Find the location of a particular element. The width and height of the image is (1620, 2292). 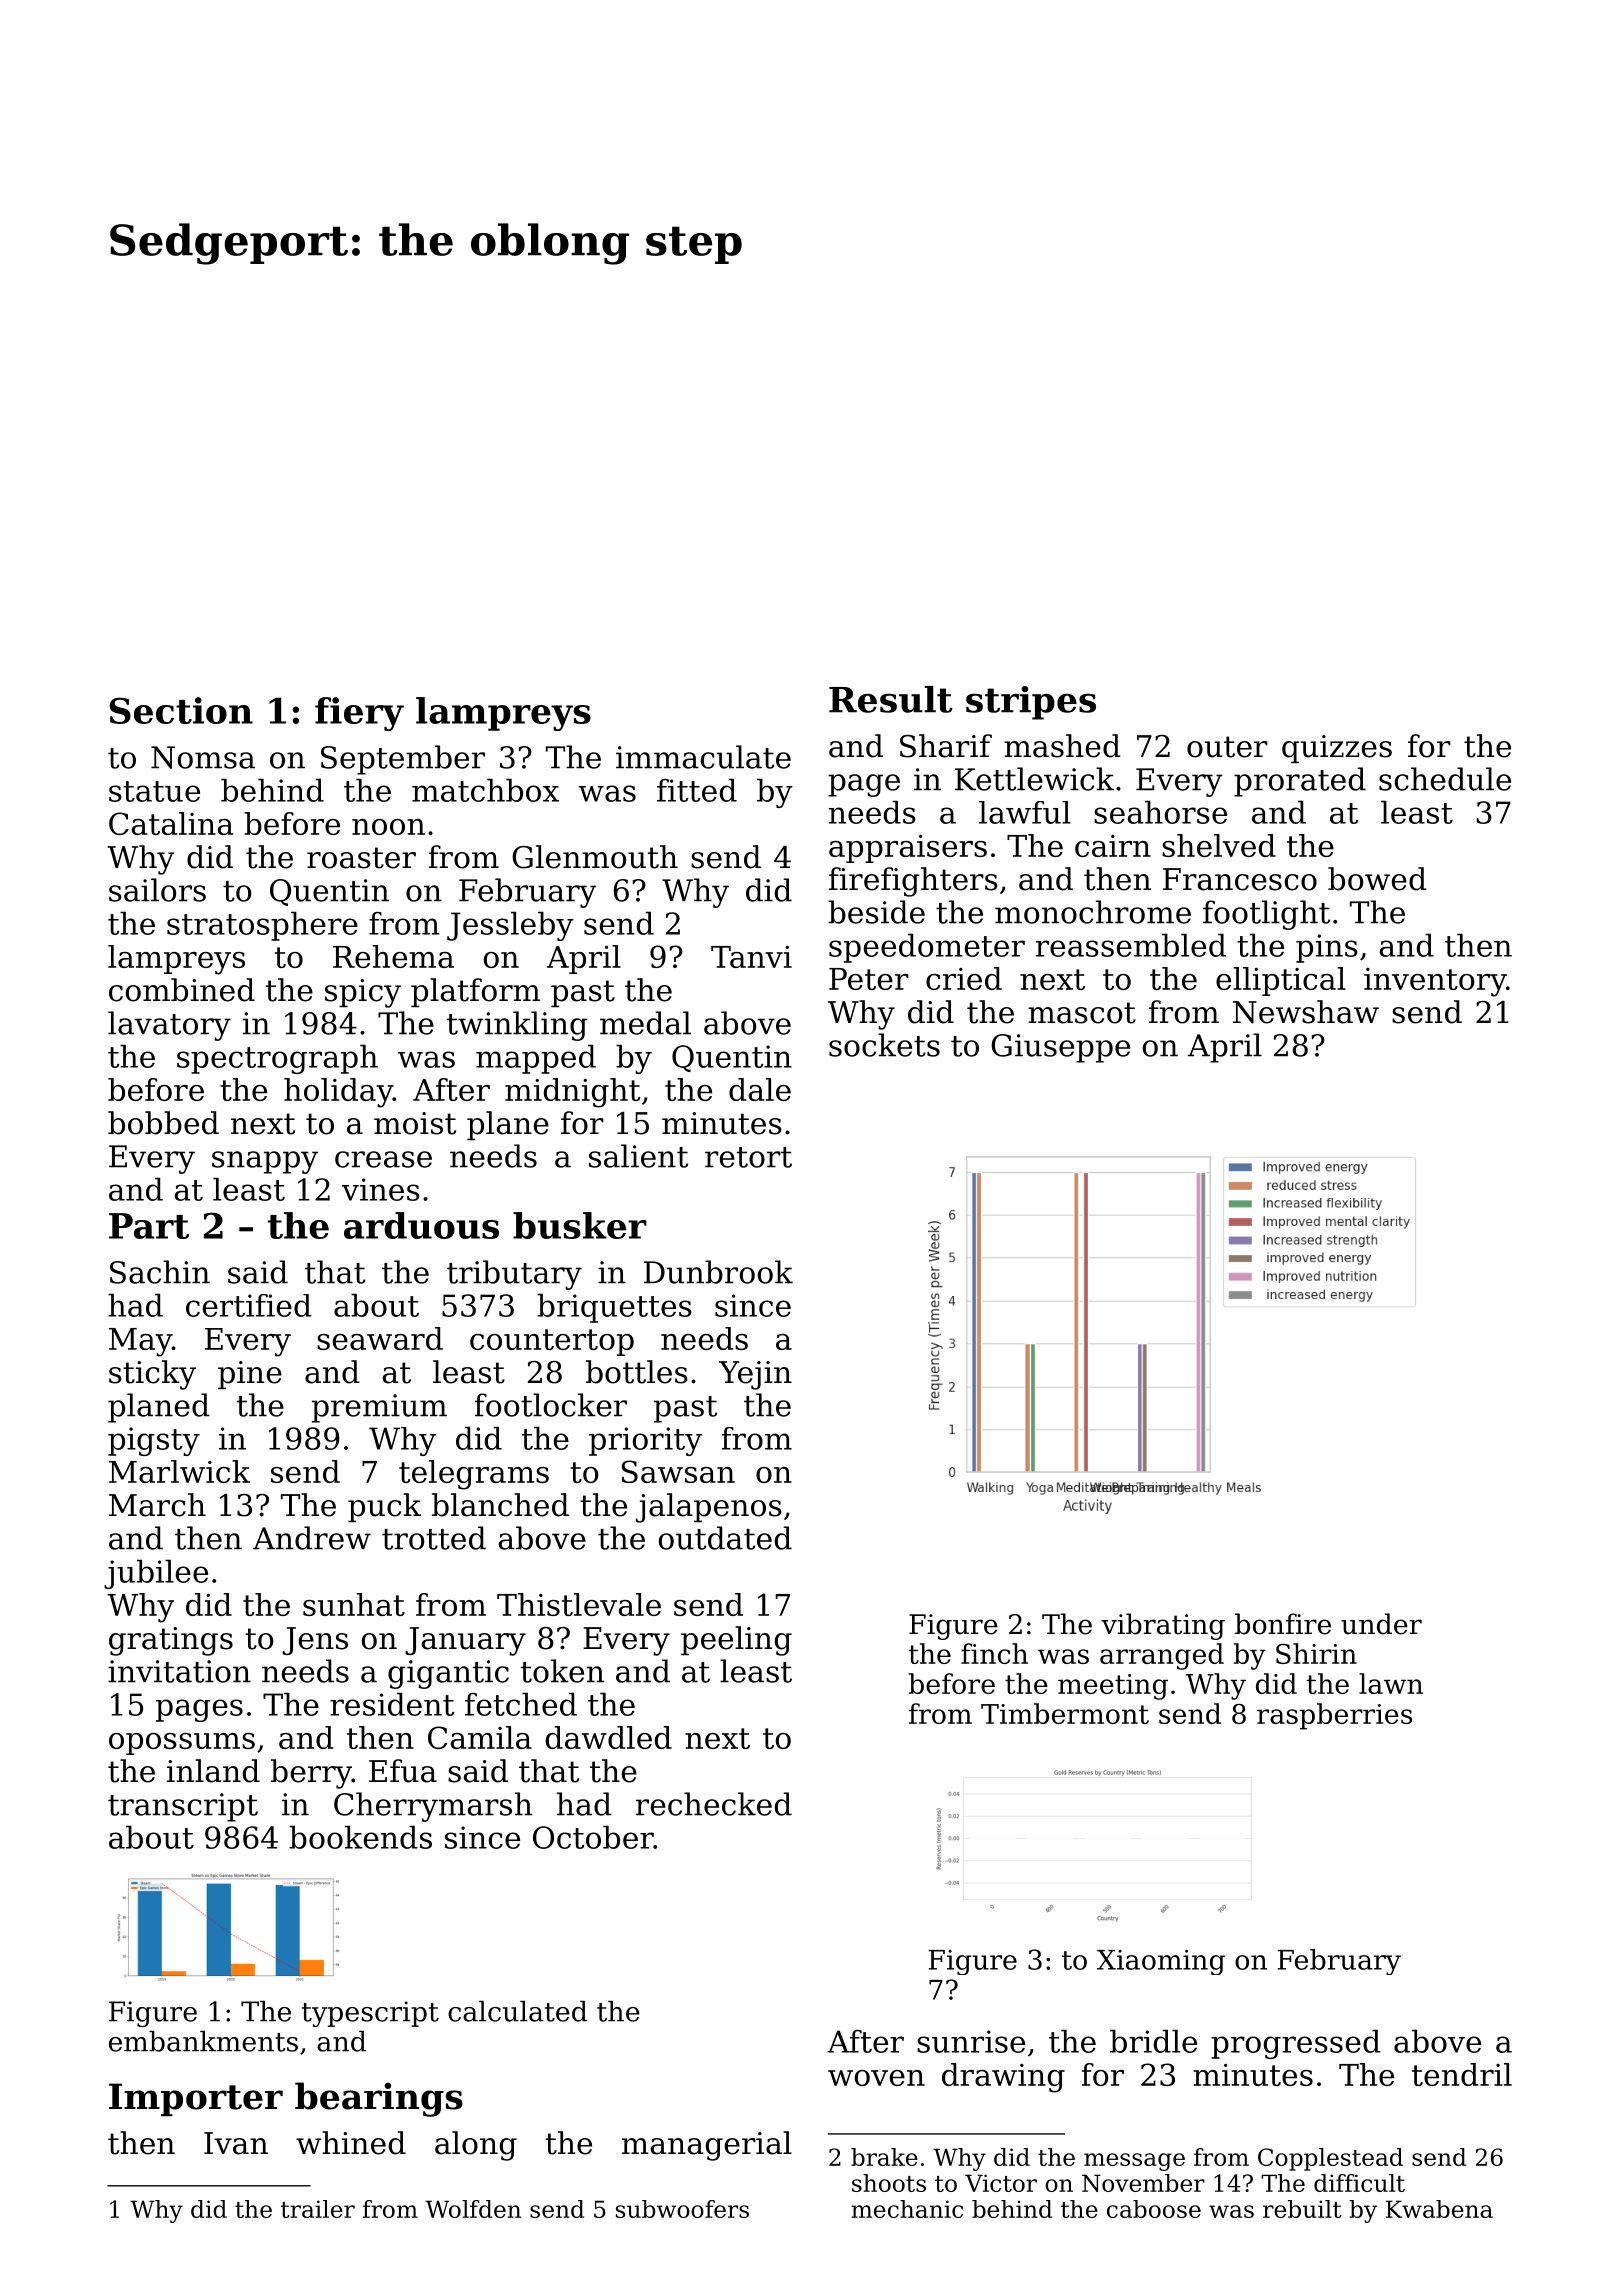

Newshaw is located at coordinates (1306, 1012).
